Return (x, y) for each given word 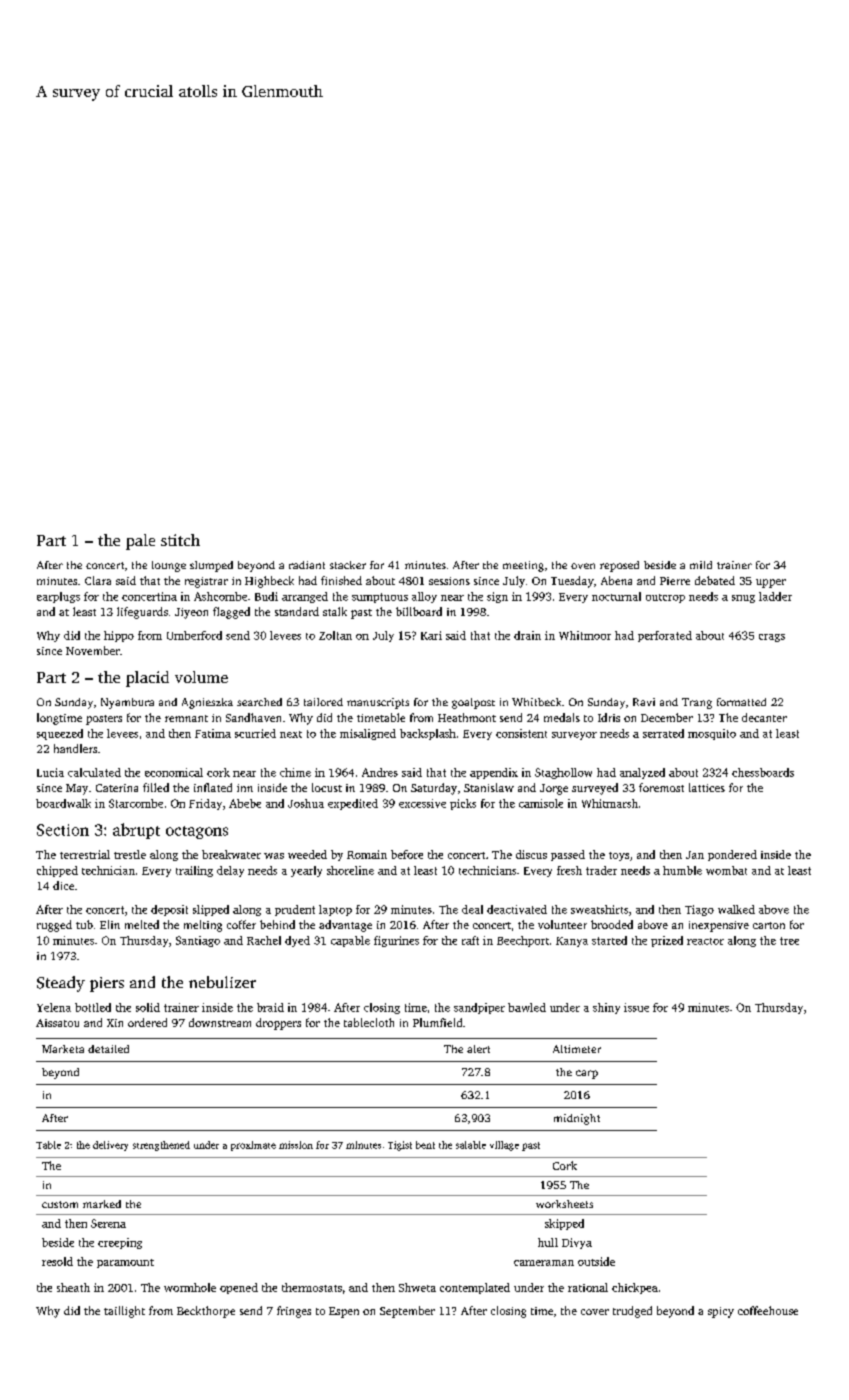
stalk (335, 611)
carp (587, 1074)
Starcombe (136, 803)
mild (701, 565)
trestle (130, 854)
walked (736, 909)
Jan (695, 855)
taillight (124, 1312)
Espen (344, 1312)
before (407, 854)
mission (296, 1145)
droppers (278, 1024)
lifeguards (142, 613)
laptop (335, 910)
